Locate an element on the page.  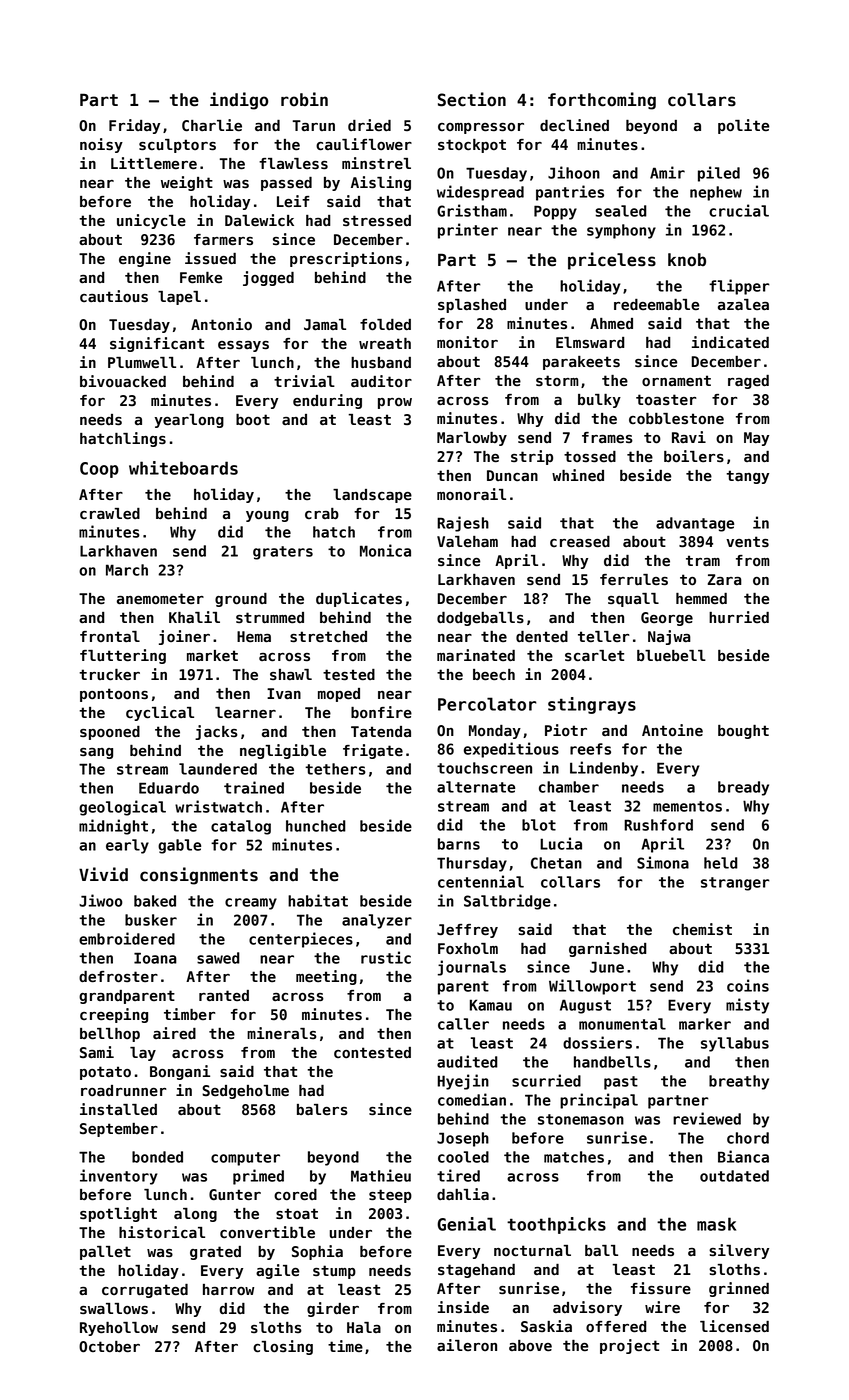
indigo is located at coordinates (239, 101).
